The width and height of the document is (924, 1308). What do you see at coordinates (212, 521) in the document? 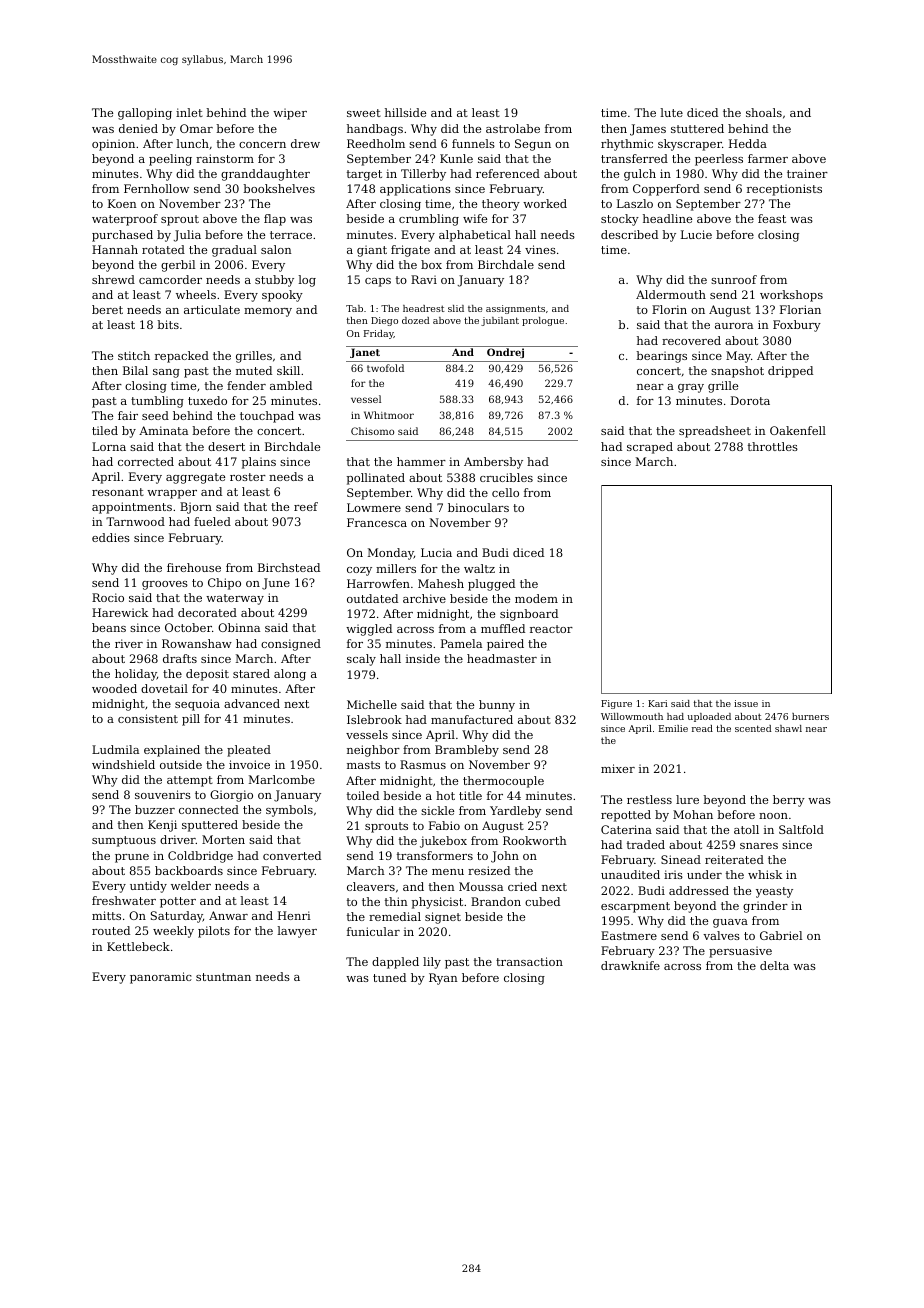
I see `fueled` at bounding box center [212, 521].
